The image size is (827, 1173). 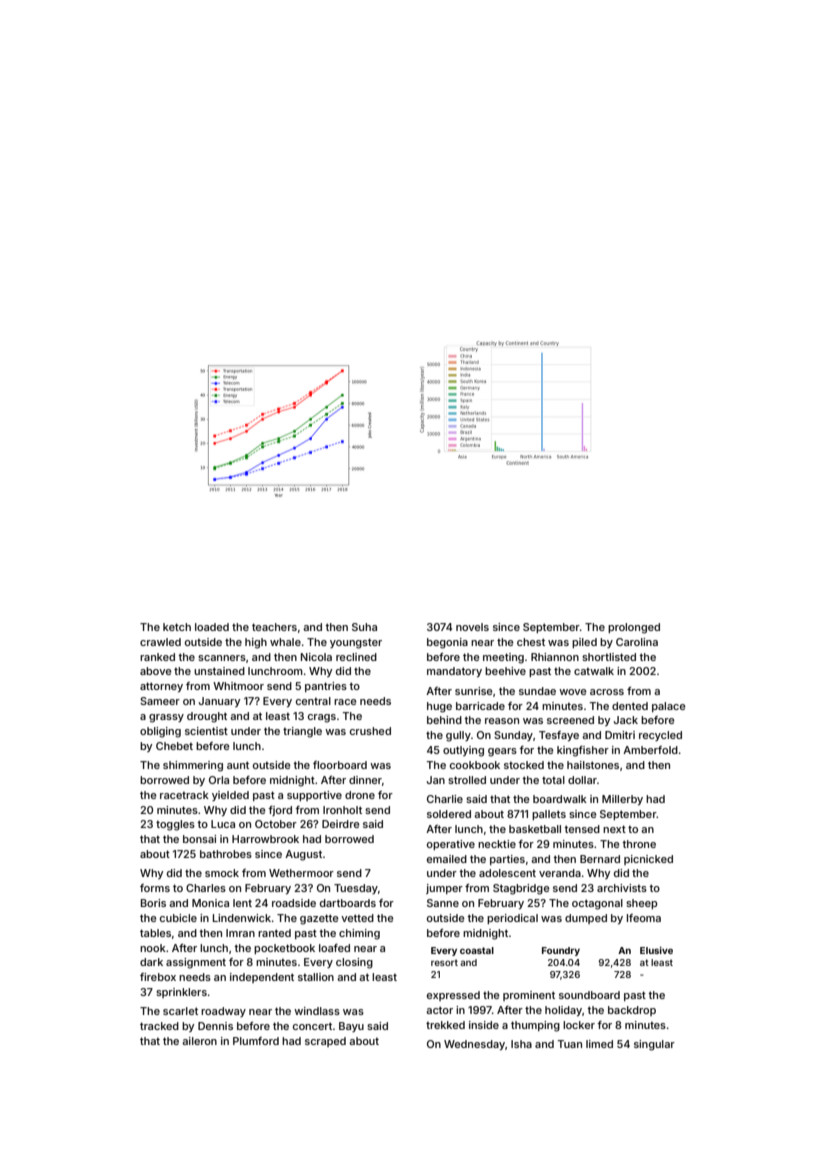 What do you see at coordinates (325, 1042) in the image?
I see `scraped` at bounding box center [325, 1042].
